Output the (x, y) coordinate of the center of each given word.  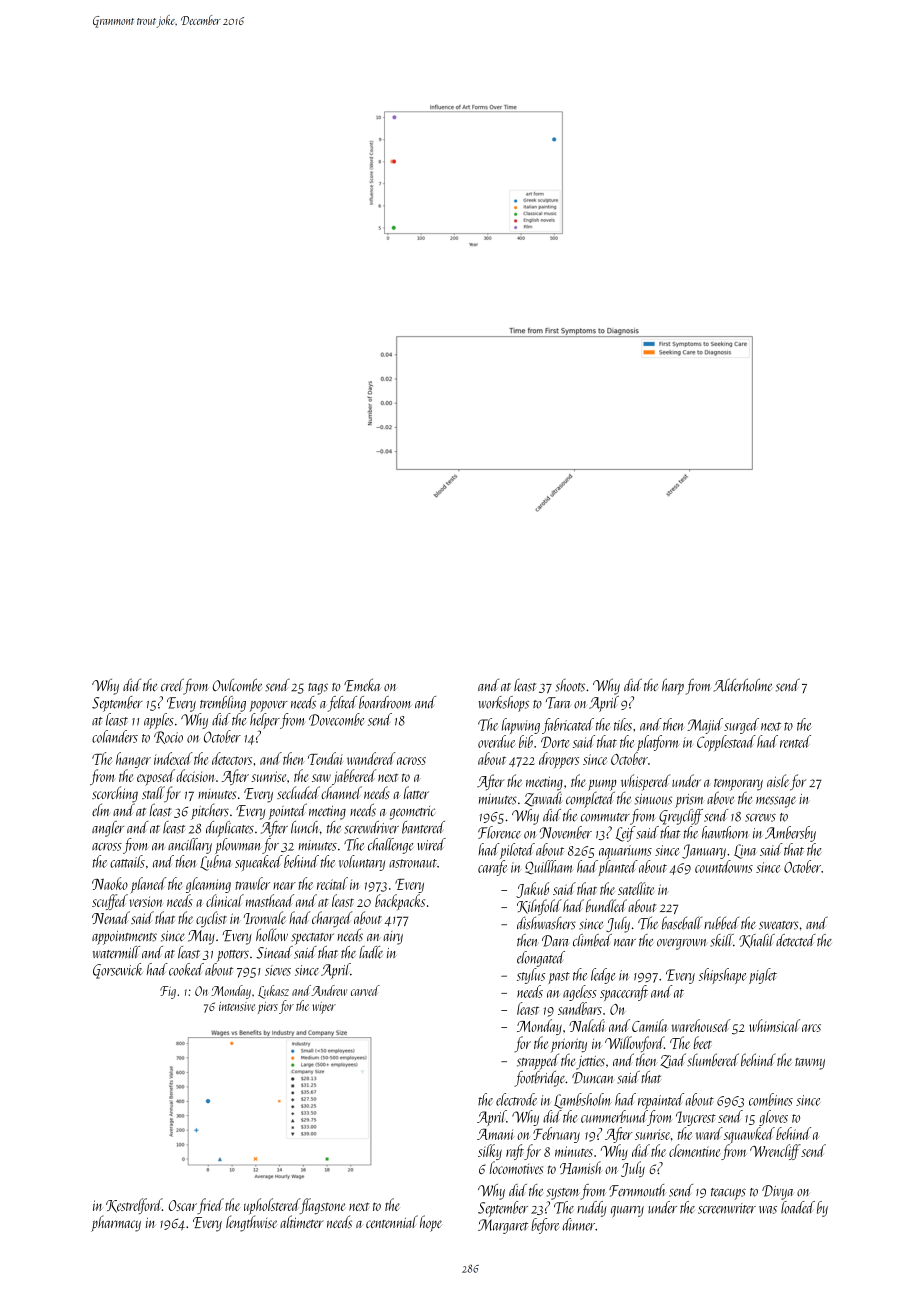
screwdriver (371, 827)
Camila (650, 1025)
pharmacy (116, 1223)
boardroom (385, 702)
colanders (115, 736)
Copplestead (726, 743)
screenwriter (727, 1208)
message (776, 802)
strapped (538, 1061)
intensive (237, 1006)
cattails (127, 861)
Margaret (503, 1226)
